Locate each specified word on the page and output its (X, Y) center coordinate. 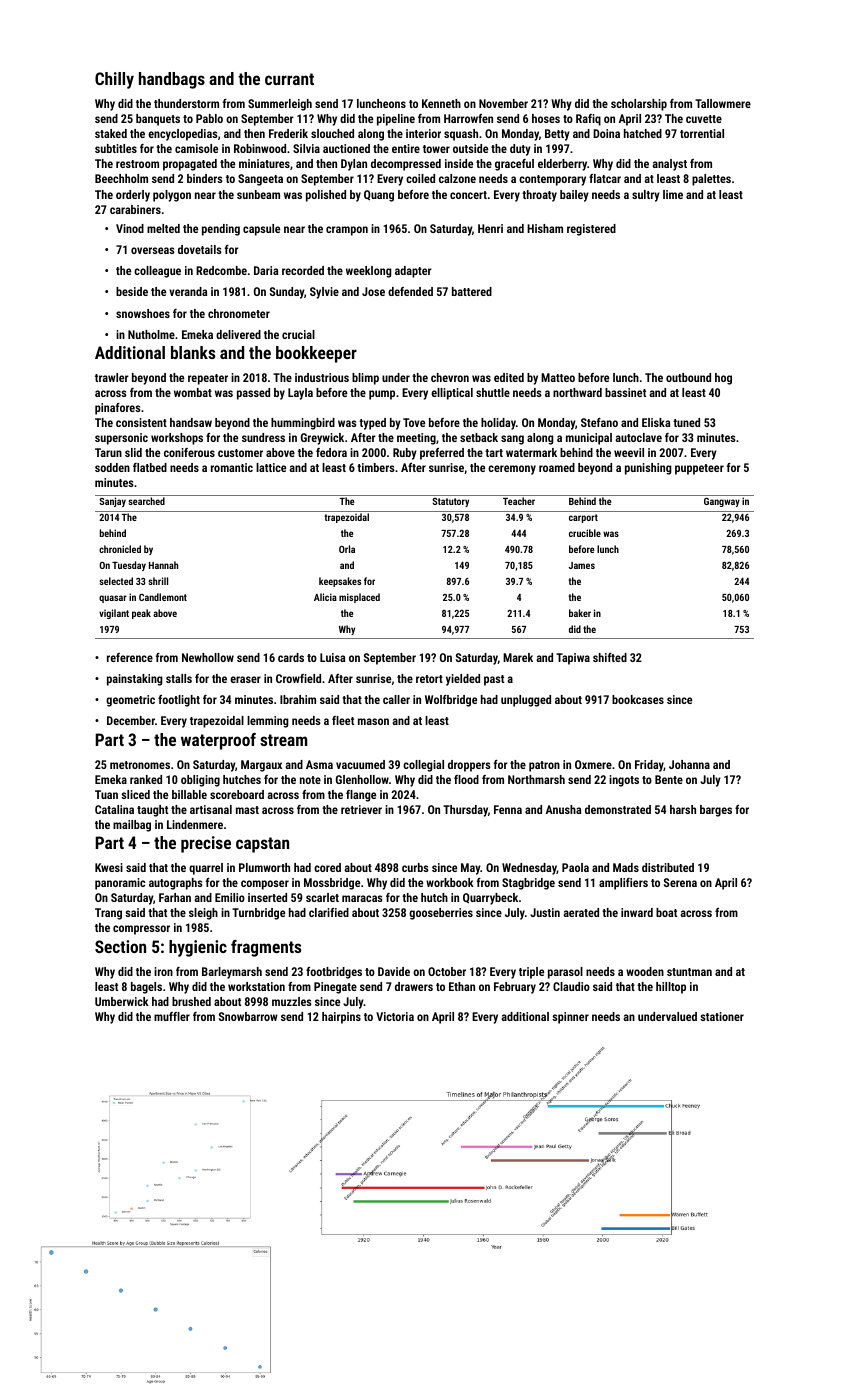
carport (583, 518)
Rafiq (588, 120)
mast (247, 810)
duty (520, 150)
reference (130, 657)
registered (591, 230)
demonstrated (618, 809)
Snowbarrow (248, 1016)
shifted (610, 657)
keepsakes (340, 582)
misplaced (359, 598)
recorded (303, 270)
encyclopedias (183, 135)
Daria (266, 270)
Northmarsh (536, 779)
